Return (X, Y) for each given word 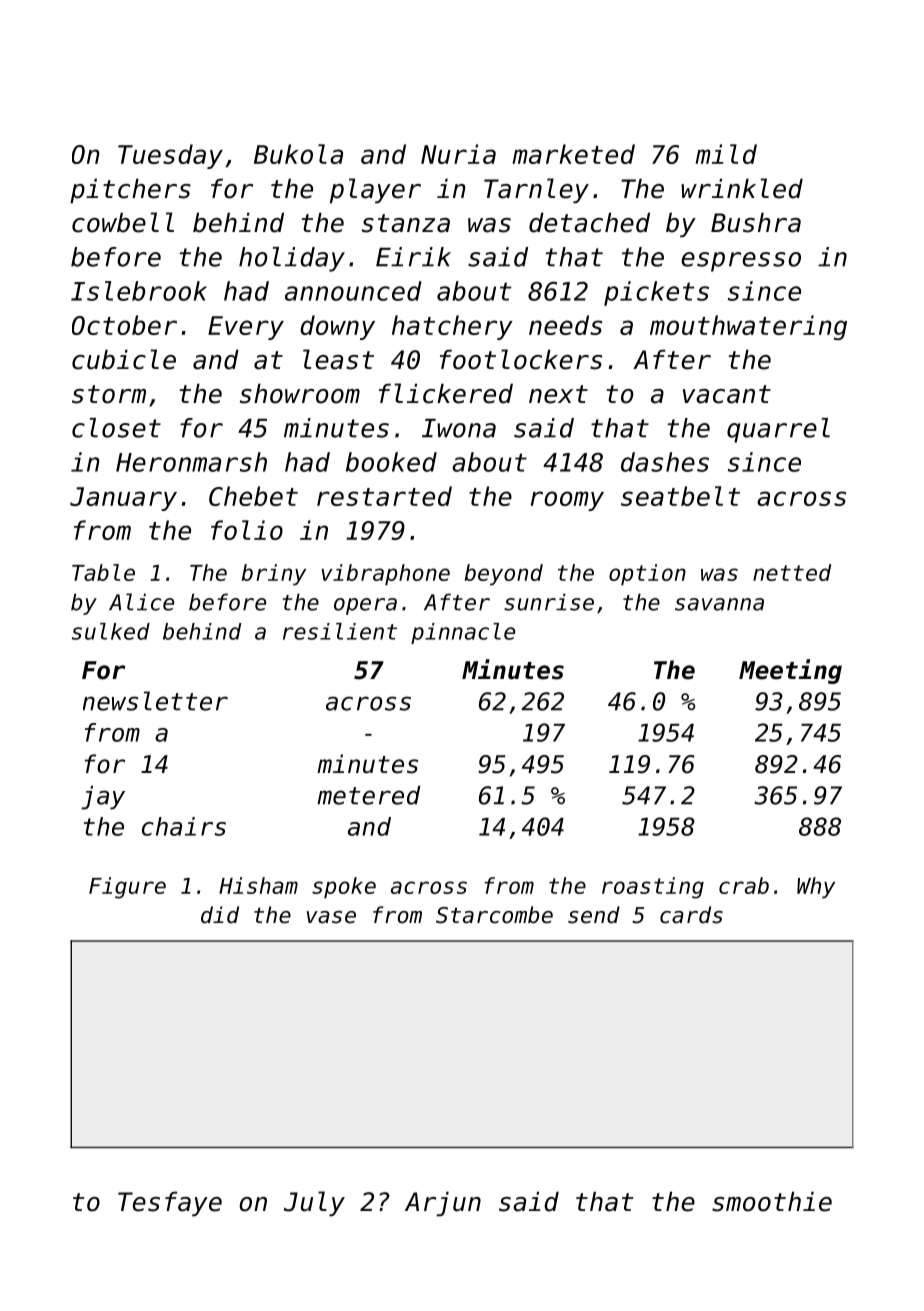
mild (726, 154)
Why (816, 888)
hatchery (452, 327)
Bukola (298, 154)
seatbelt (680, 496)
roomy (567, 501)
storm (109, 394)
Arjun (443, 1204)
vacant (727, 394)
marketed (573, 154)
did (220, 915)
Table (103, 572)
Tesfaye (170, 1204)
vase (331, 917)
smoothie (772, 1201)
